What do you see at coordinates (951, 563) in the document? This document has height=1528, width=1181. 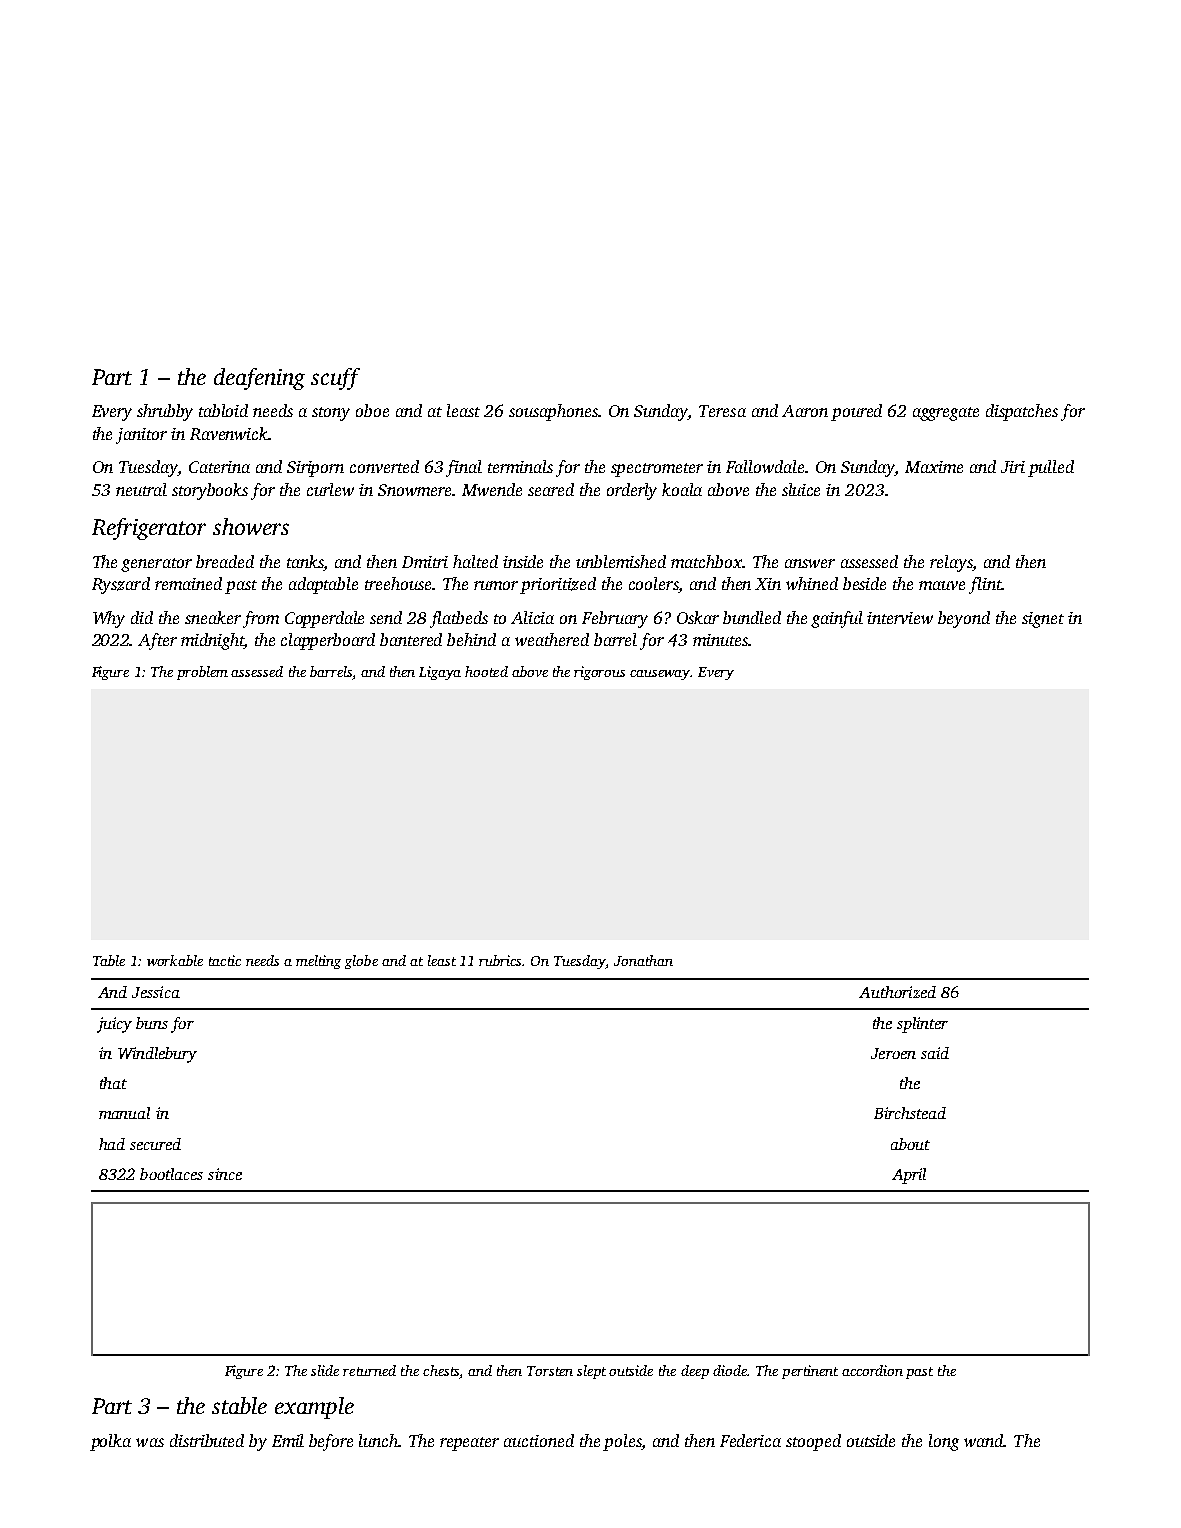 I see `relays` at bounding box center [951, 563].
